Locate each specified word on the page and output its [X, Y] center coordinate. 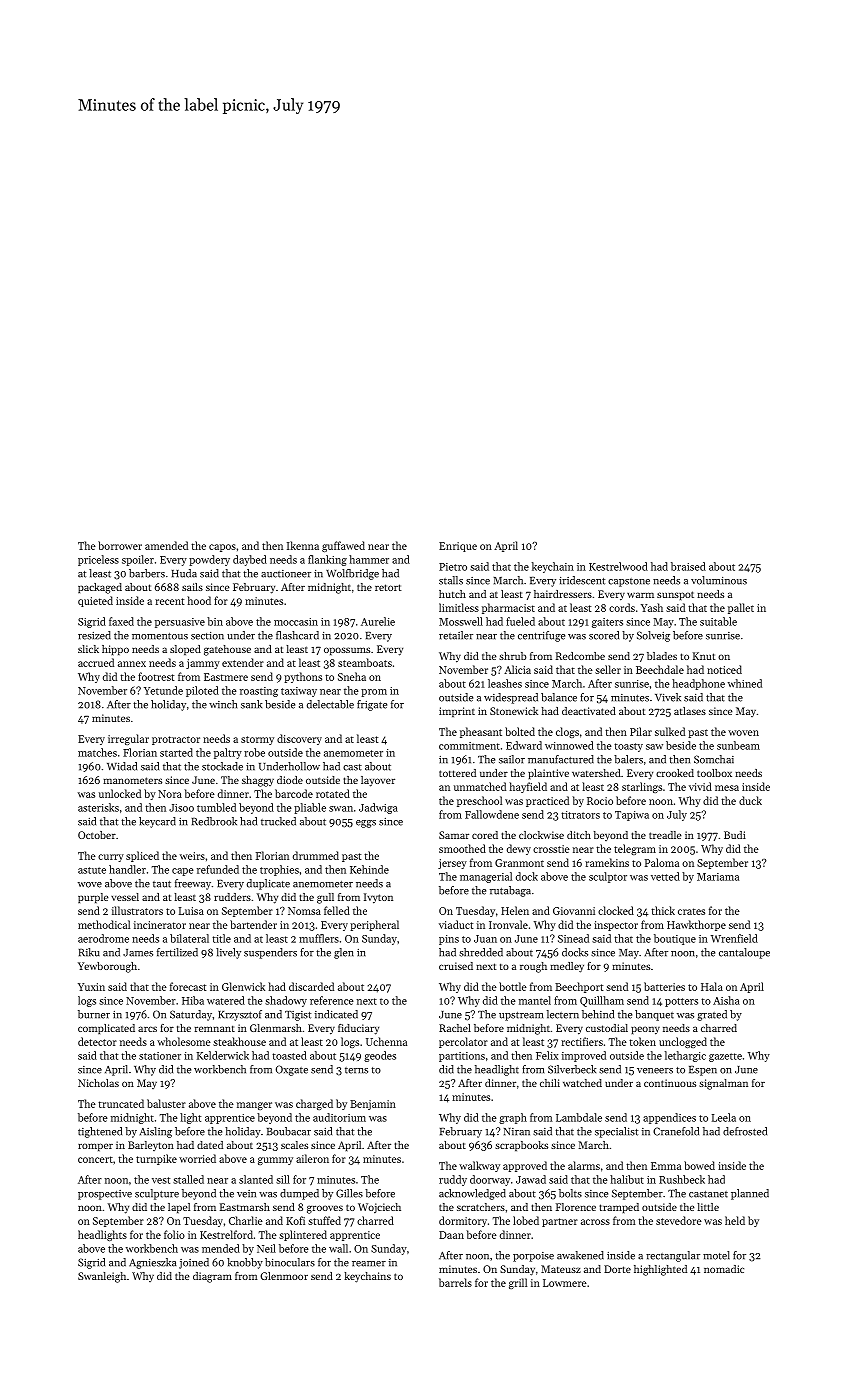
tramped [619, 1208]
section [207, 636]
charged [314, 1104]
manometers [132, 780]
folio [174, 1234]
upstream [521, 1016]
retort [388, 587]
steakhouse [239, 1041]
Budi [735, 835]
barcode [294, 793]
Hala [712, 986]
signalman [723, 1084]
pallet [741, 608]
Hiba [193, 1000]
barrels [455, 1282]
